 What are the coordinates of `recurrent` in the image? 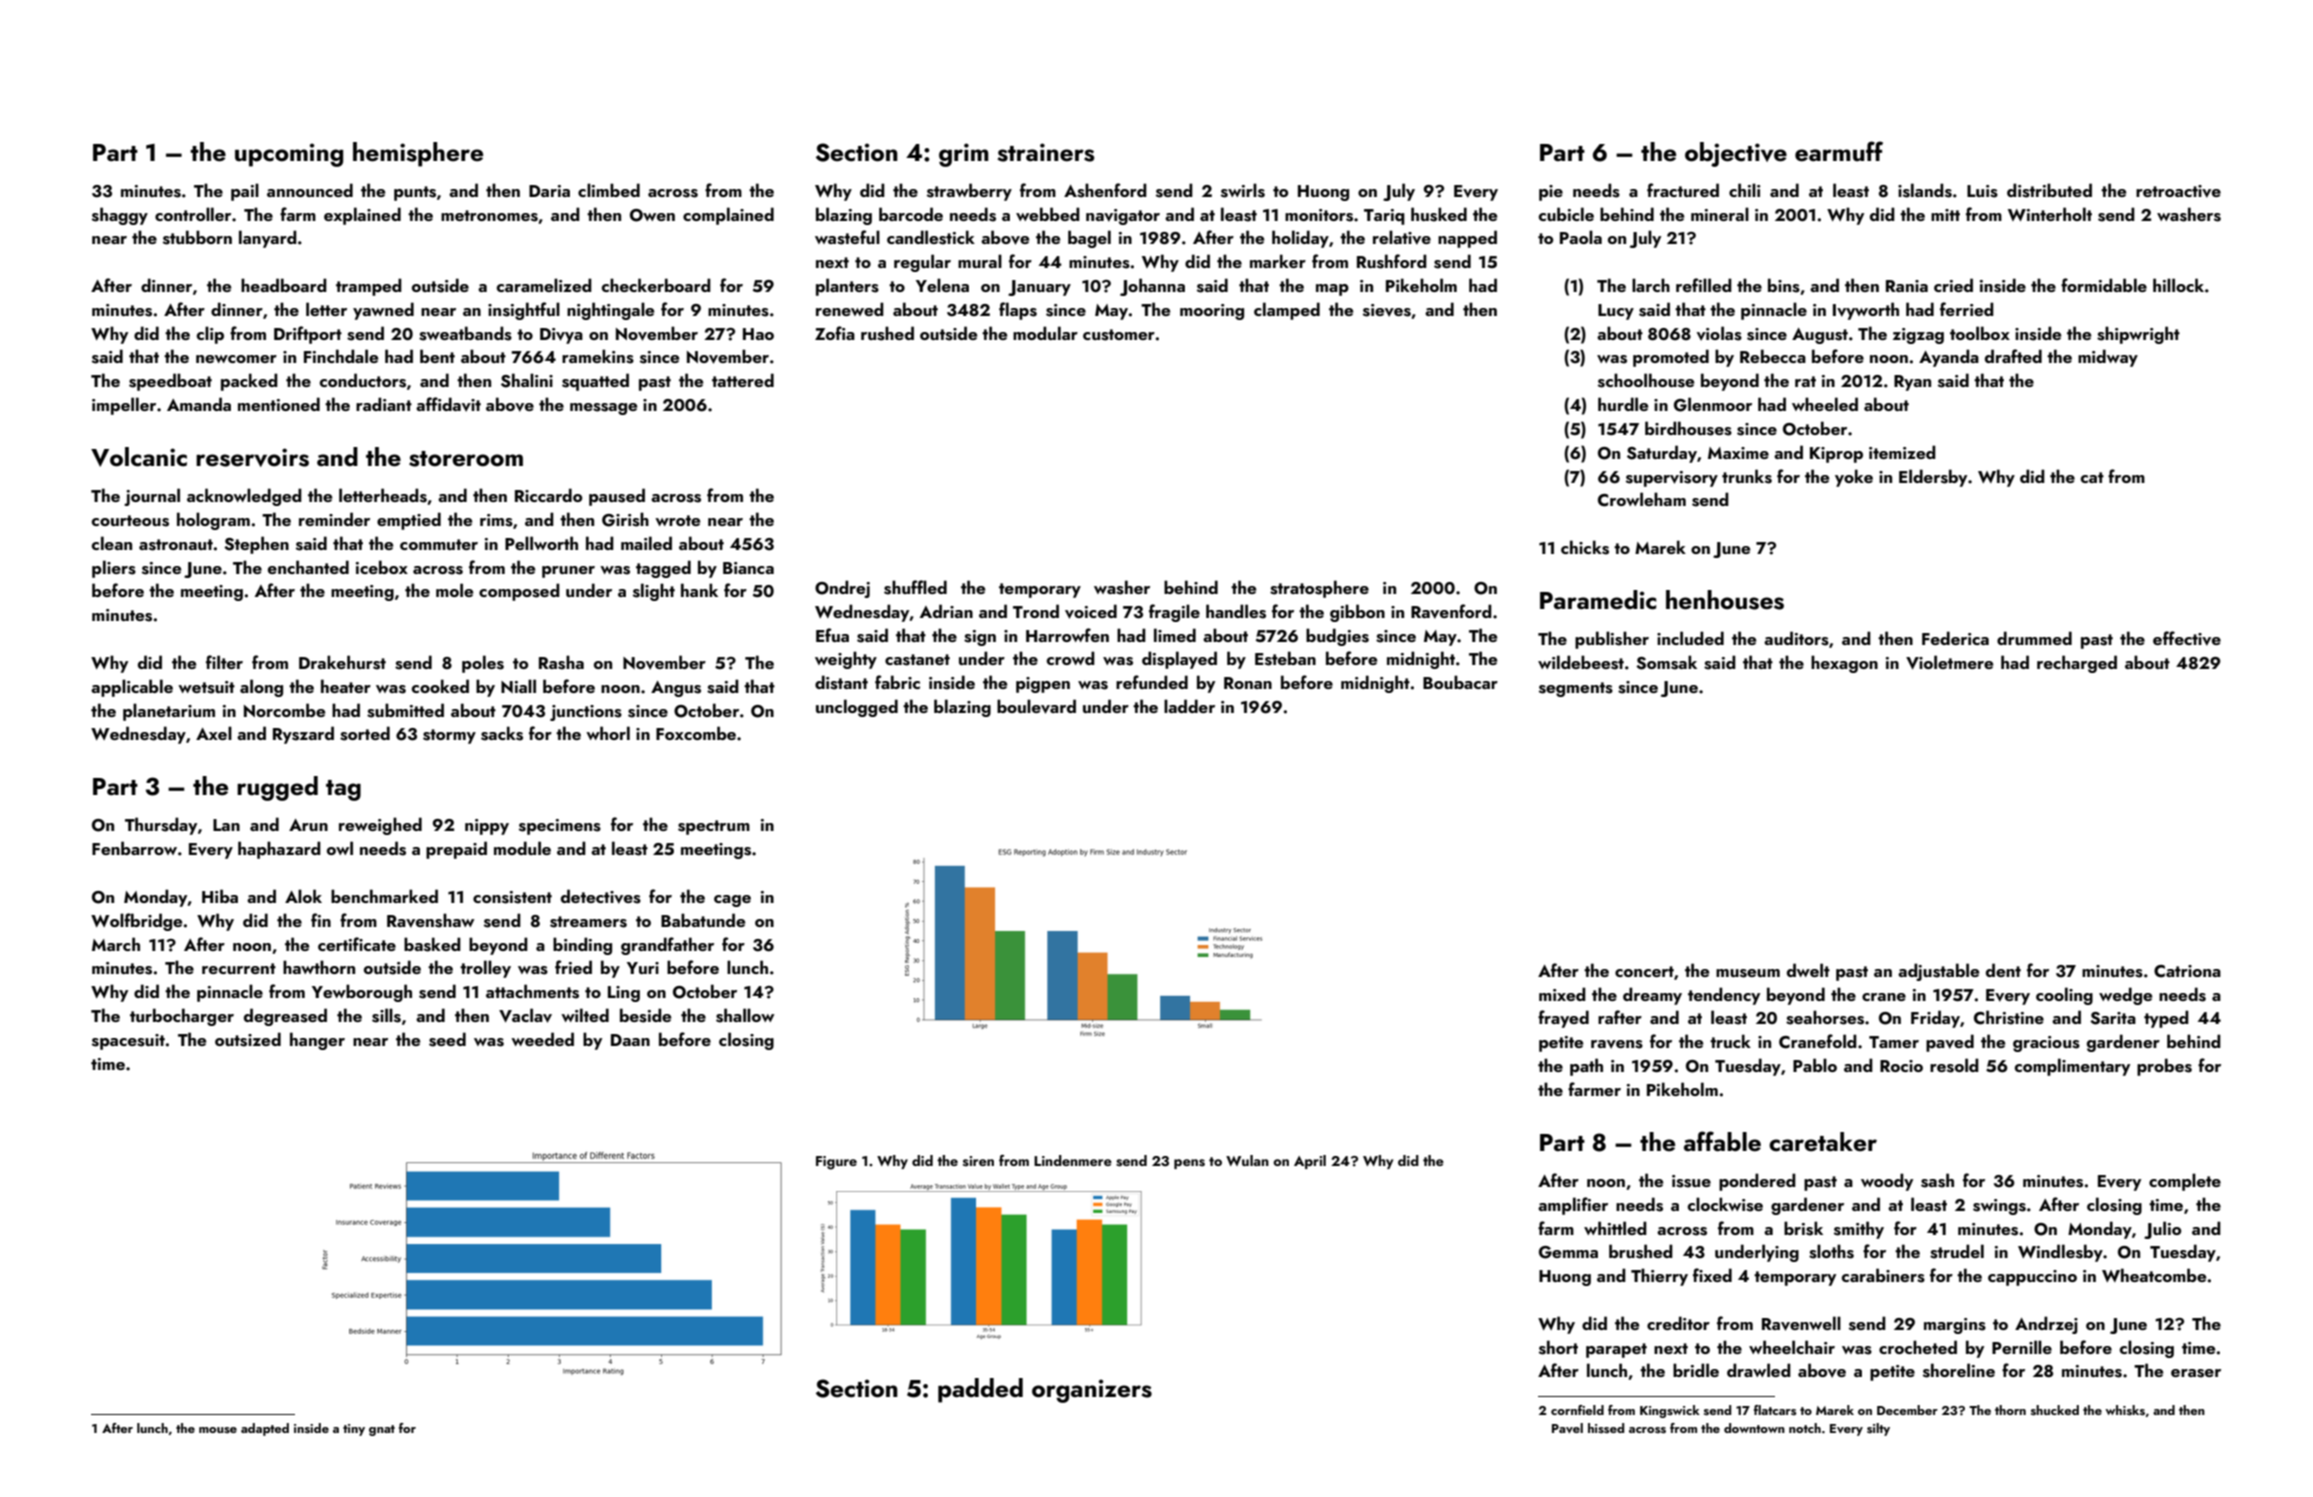 It's located at (239, 968).
